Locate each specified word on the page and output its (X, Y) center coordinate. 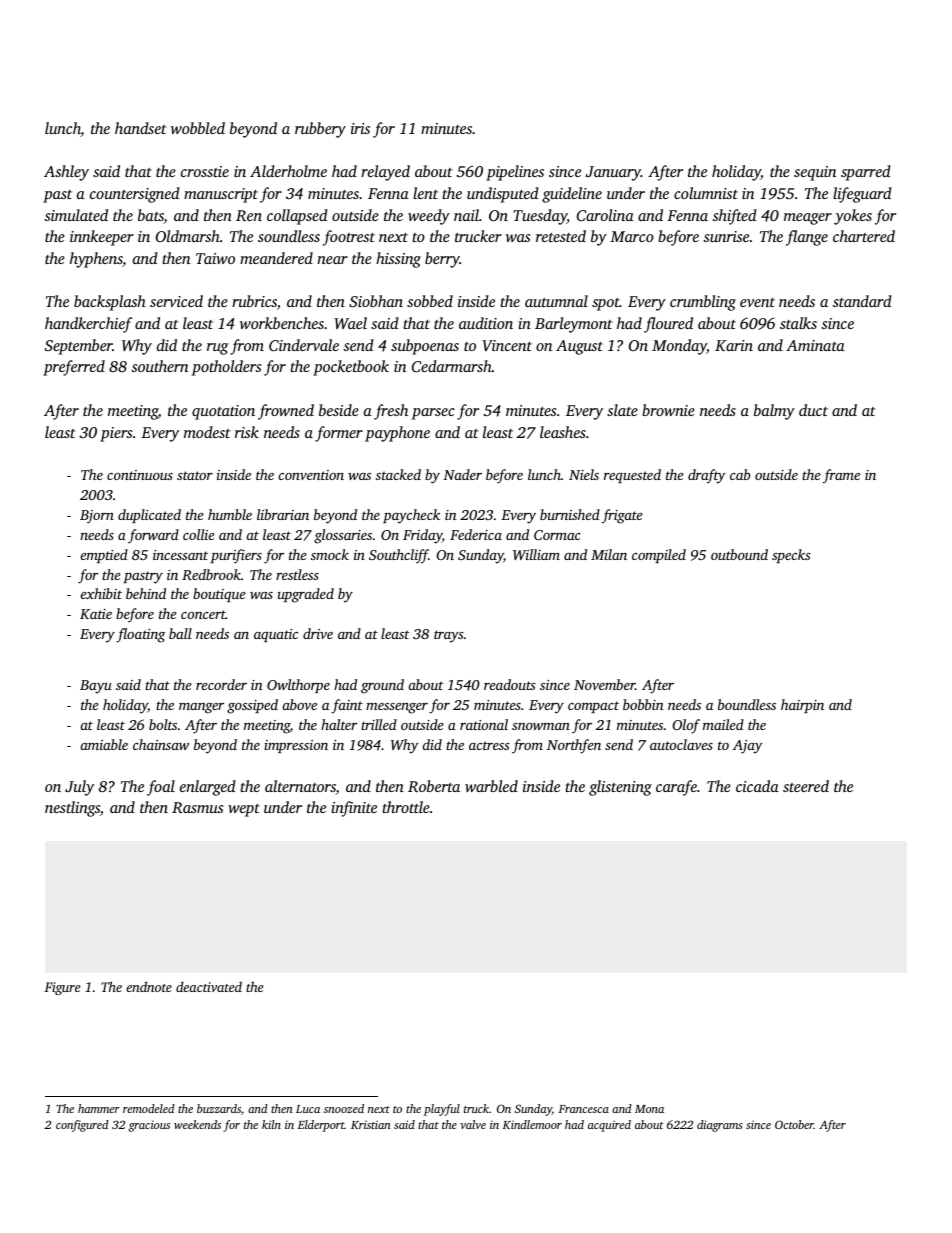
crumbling (703, 303)
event (757, 302)
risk (247, 432)
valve (473, 1124)
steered (806, 786)
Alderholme (288, 171)
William (536, 554)
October (794, 1124)
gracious (149, 1126)
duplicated (149, 516)
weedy (429, 217)
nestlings (72, 809)
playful (442, 1110)
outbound (739, 554)
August (579, 347)
